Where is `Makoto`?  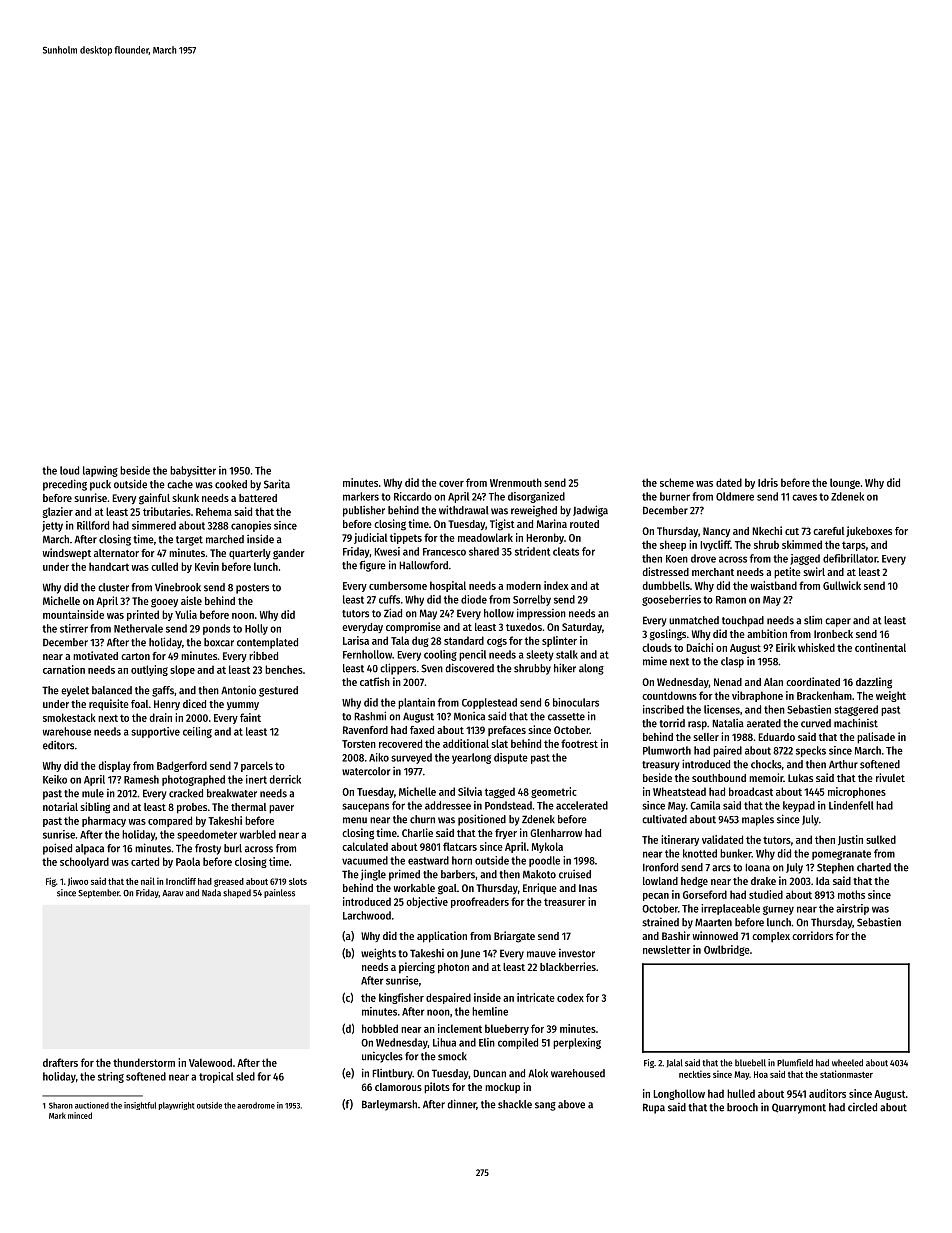
Makoto is located at coordinates (539, 874).
